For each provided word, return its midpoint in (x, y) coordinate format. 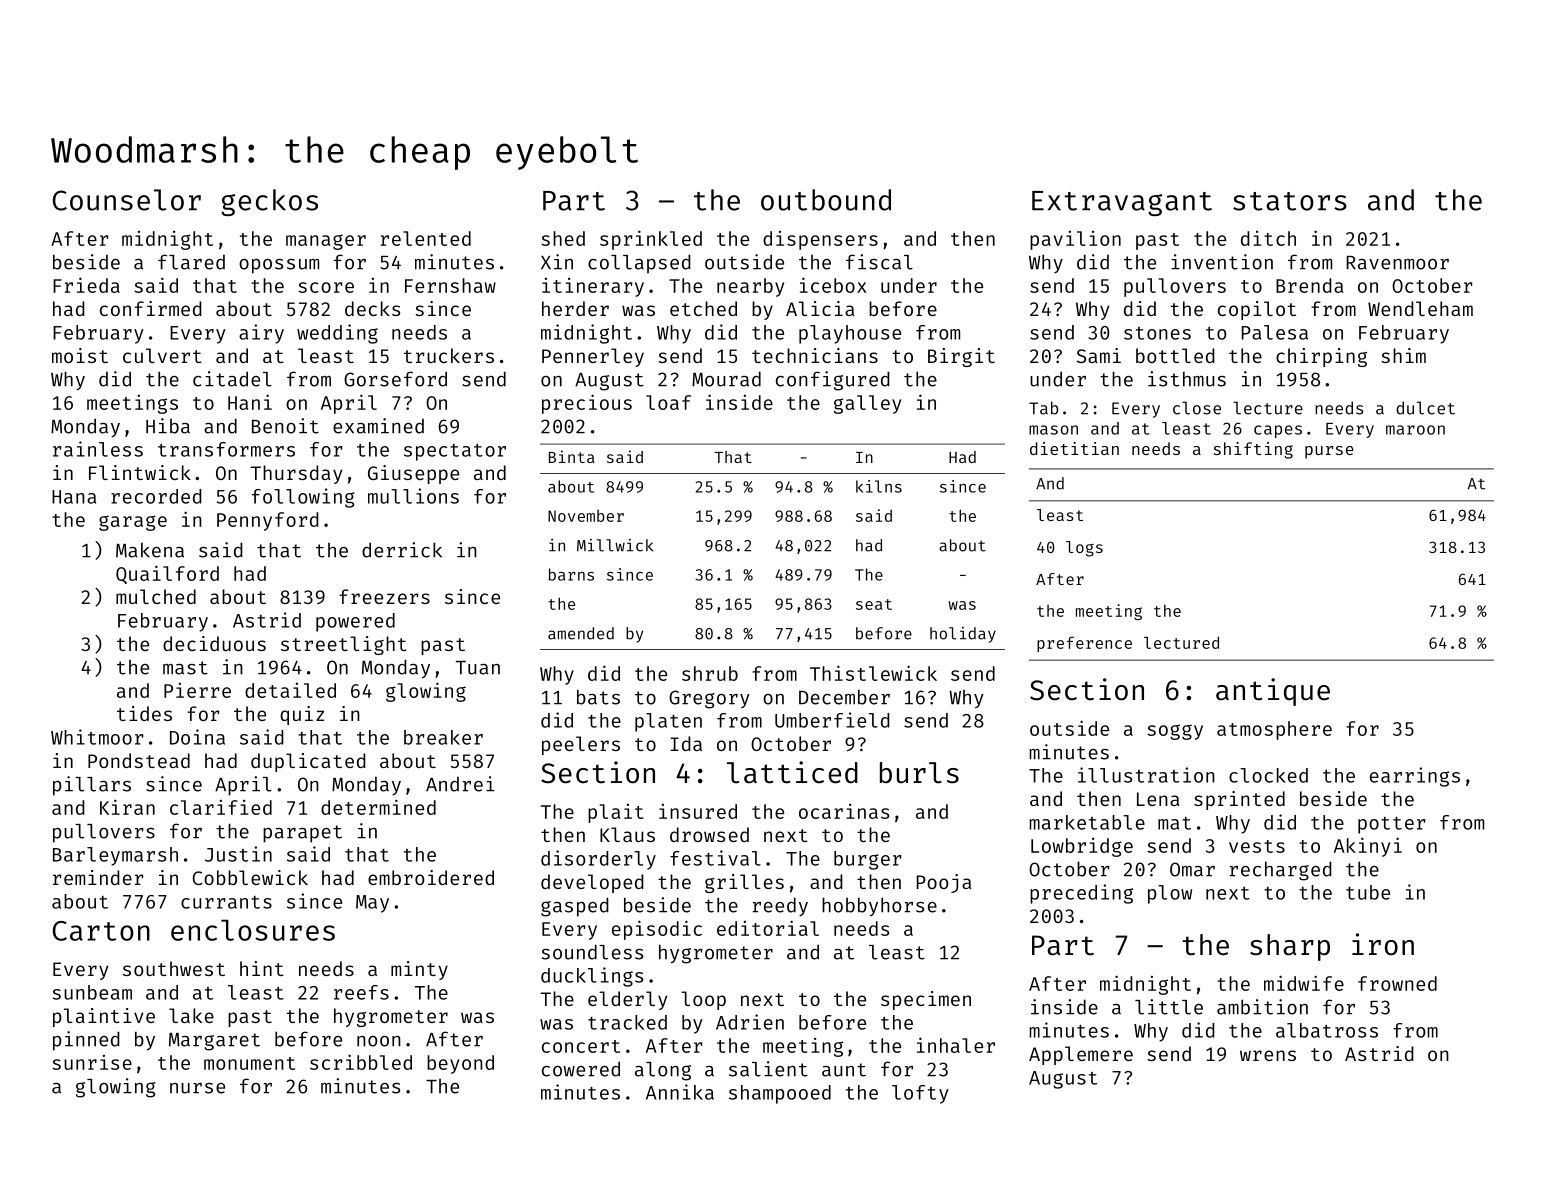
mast (185, 668)
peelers (581, 745)
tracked (627, 1022)
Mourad (726, 379)
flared (191, 262)
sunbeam (92, 992)
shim (1403, 355)
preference (1084, 644)
